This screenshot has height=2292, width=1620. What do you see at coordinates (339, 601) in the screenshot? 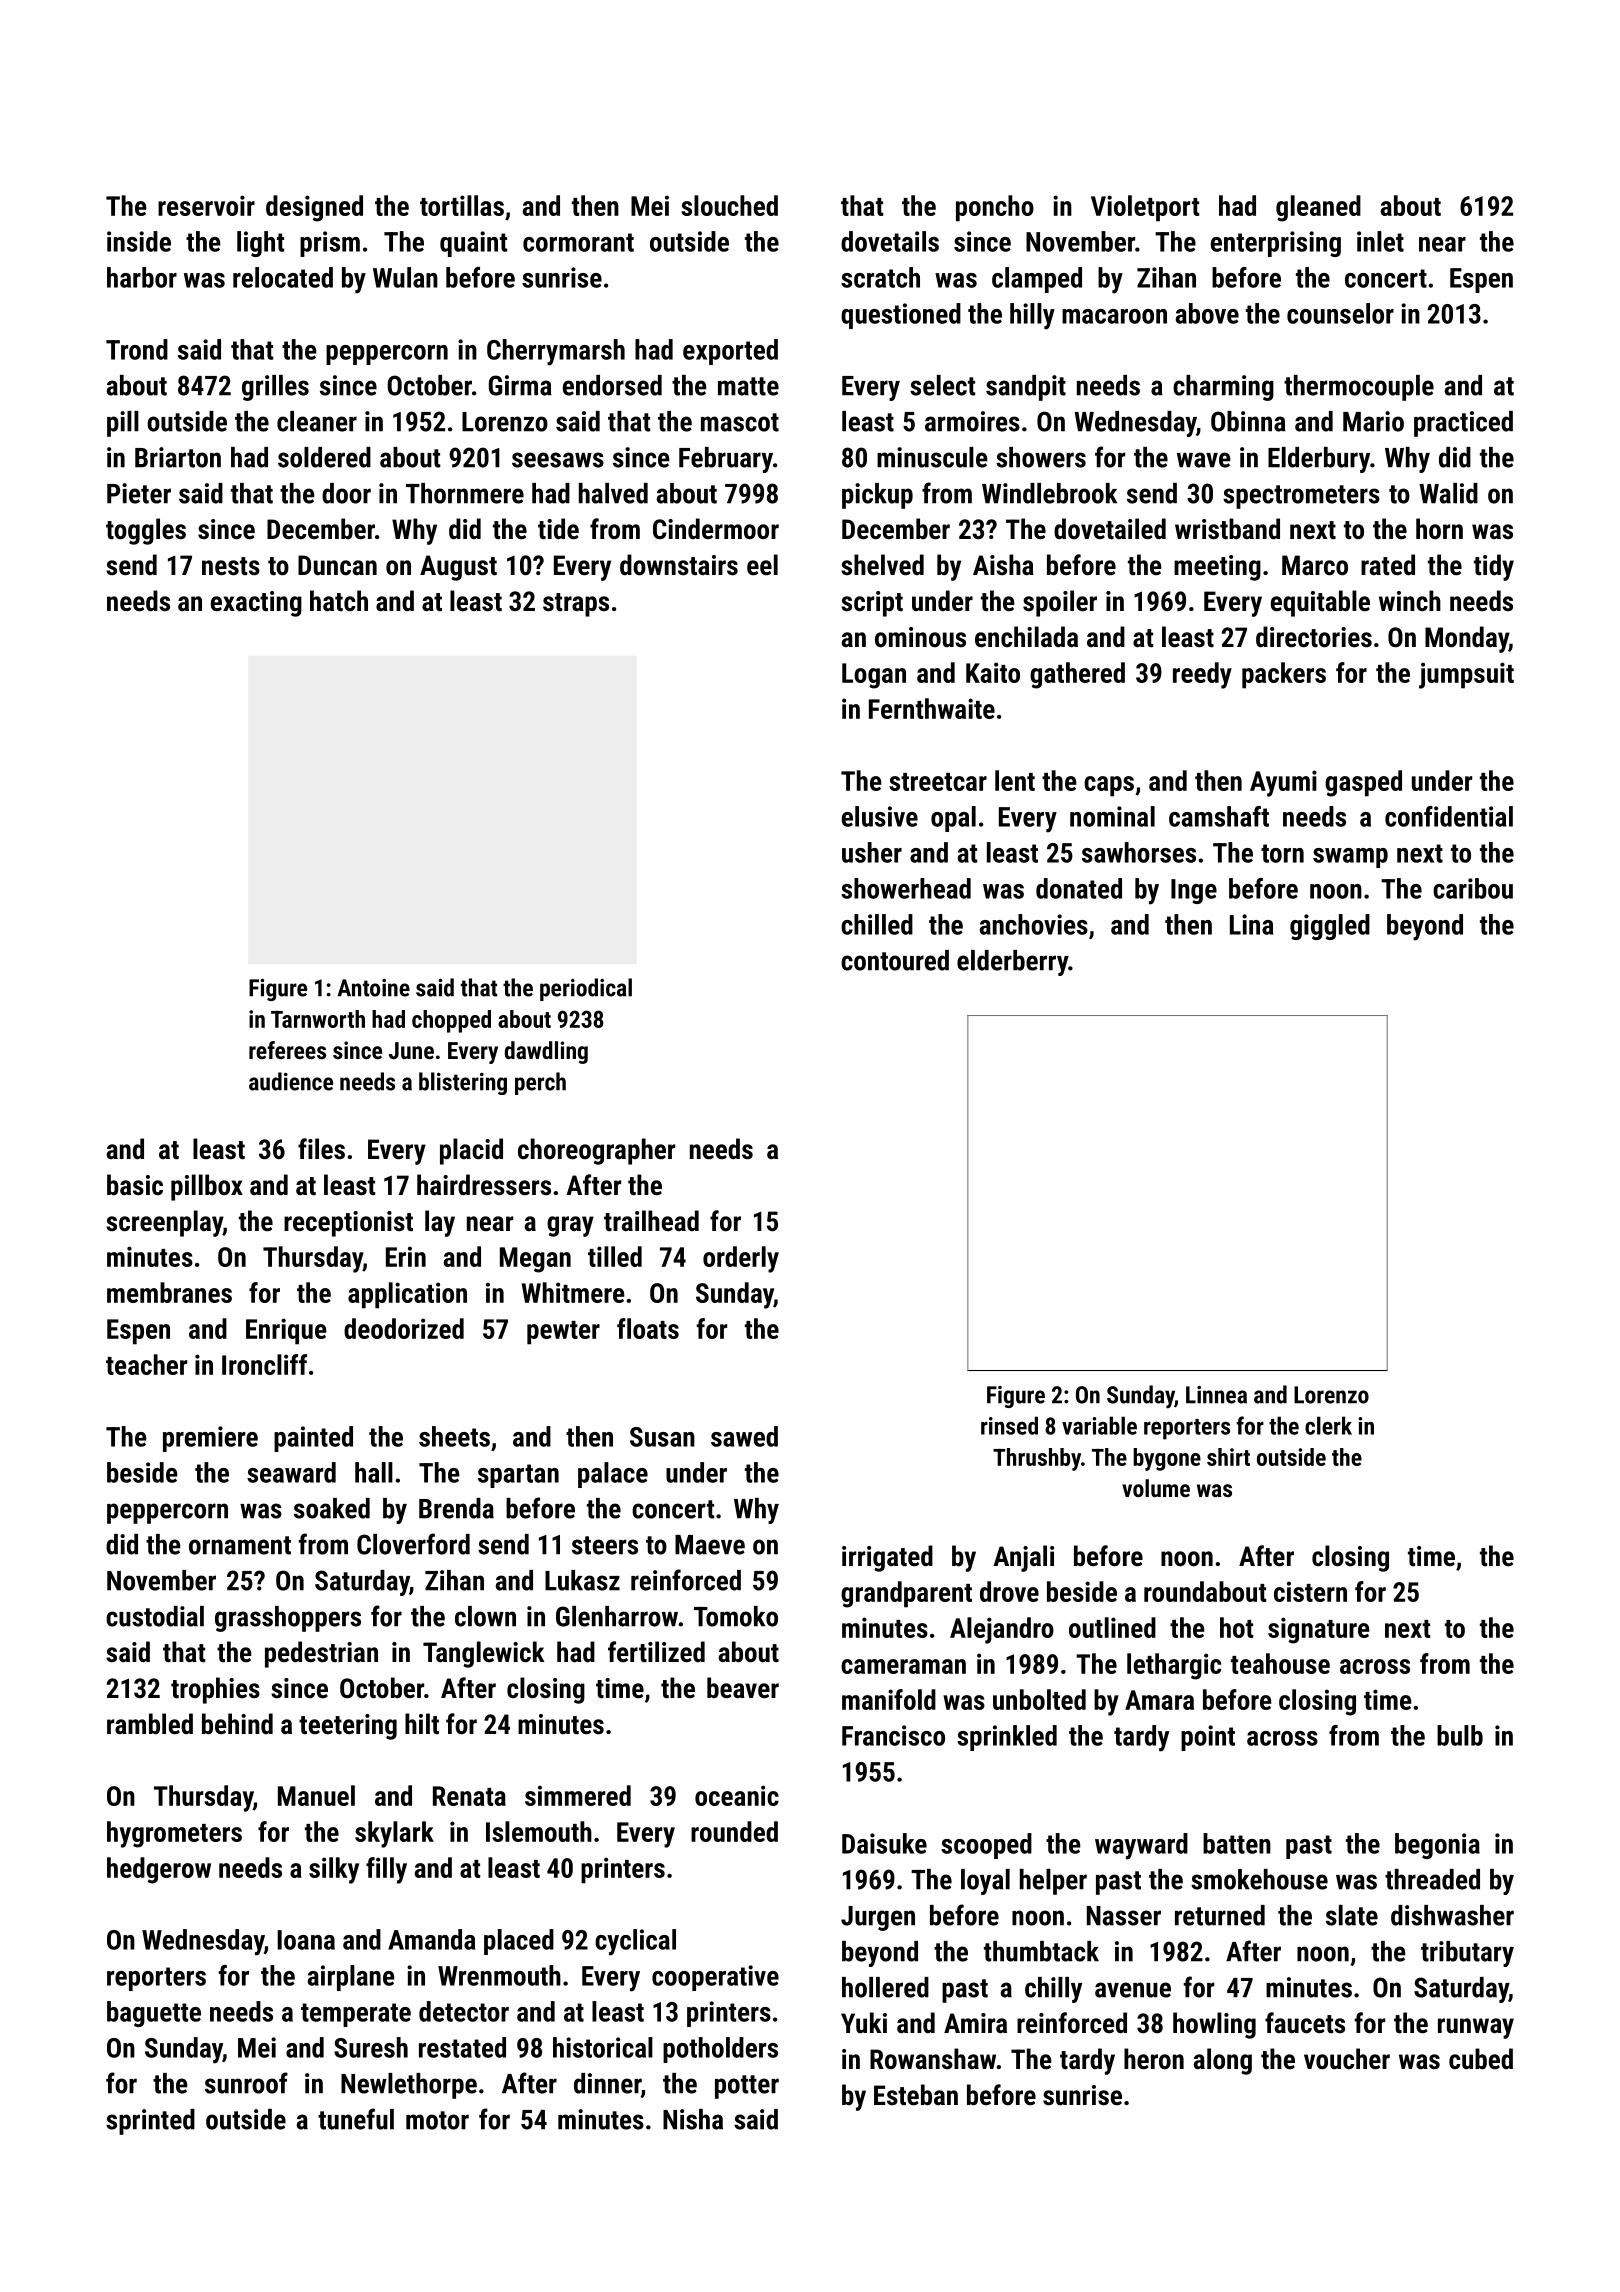
I see `hatch` at bounding box center [339, 601].
